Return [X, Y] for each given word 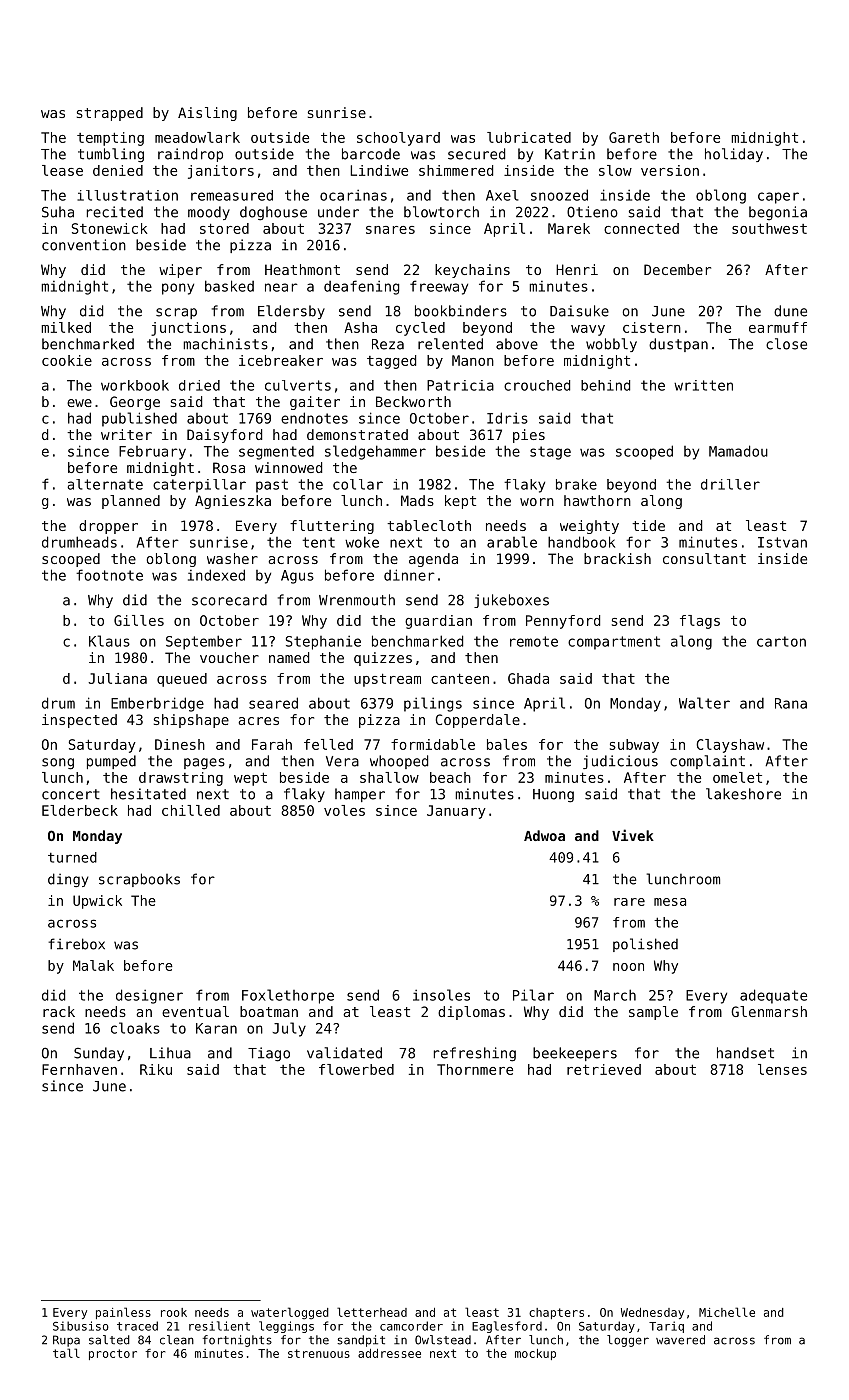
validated [344, 1053]
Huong [553, 796]
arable [512, 542]
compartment [614, 643]
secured [476, 154]
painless [123, 1313]
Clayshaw [730, 746]
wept [250, 779]
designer [149, 996]
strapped [110, 114]
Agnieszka [233, 502]
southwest [769, 228]
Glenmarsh [769, 1011]
